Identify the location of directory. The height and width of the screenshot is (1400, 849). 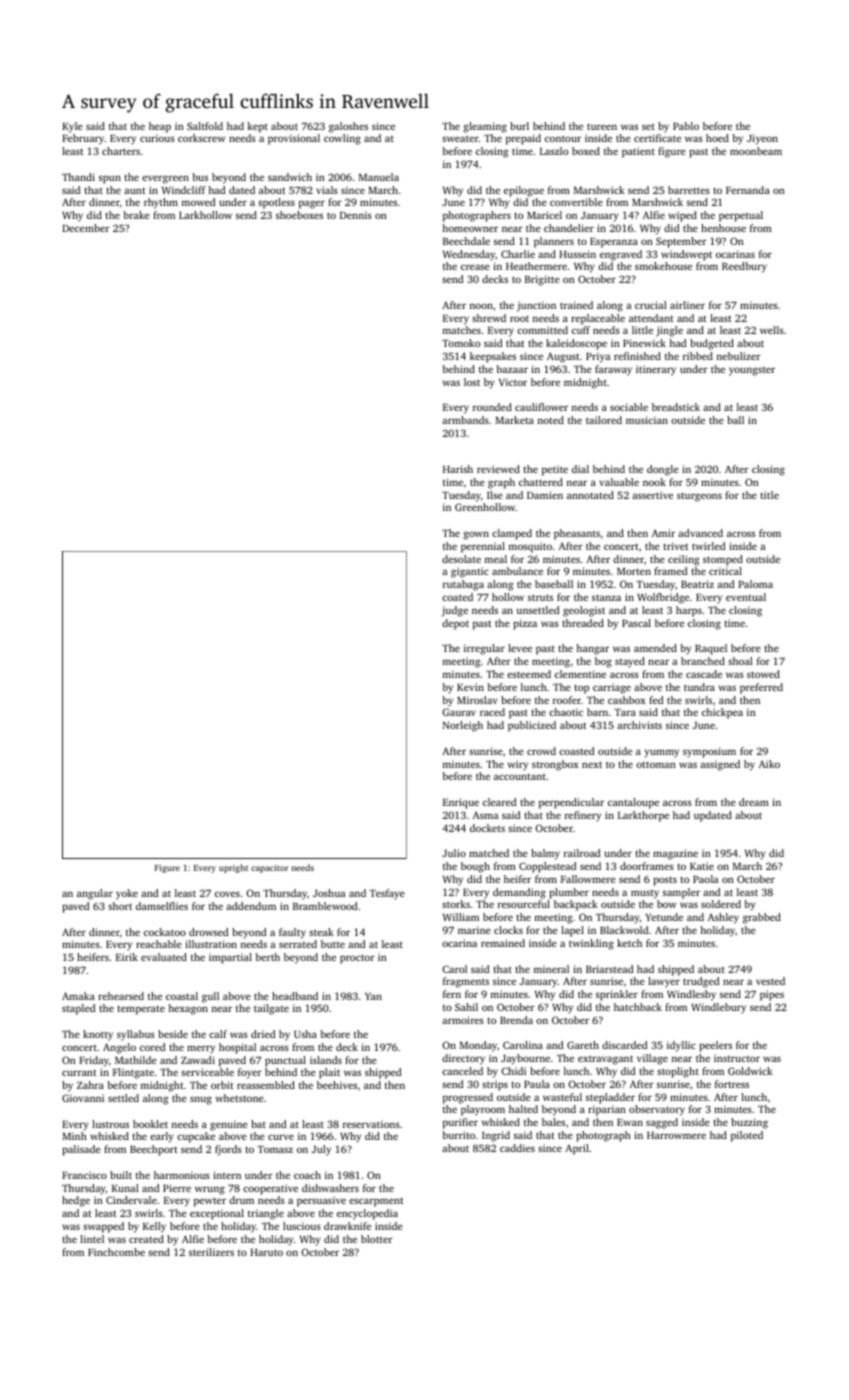
(463, 1059).
